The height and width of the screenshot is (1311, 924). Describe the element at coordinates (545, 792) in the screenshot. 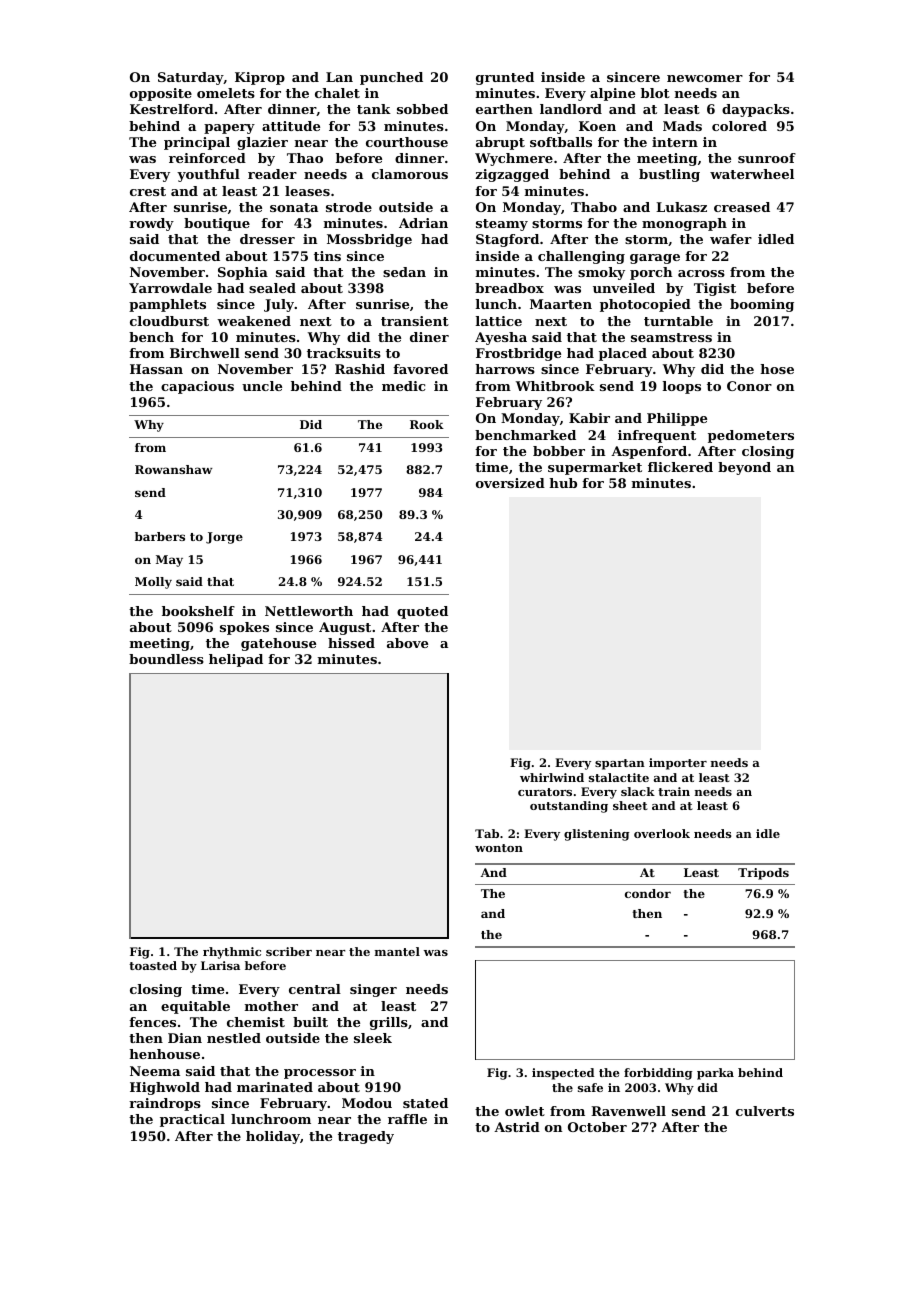

I see `curators` at that location.
